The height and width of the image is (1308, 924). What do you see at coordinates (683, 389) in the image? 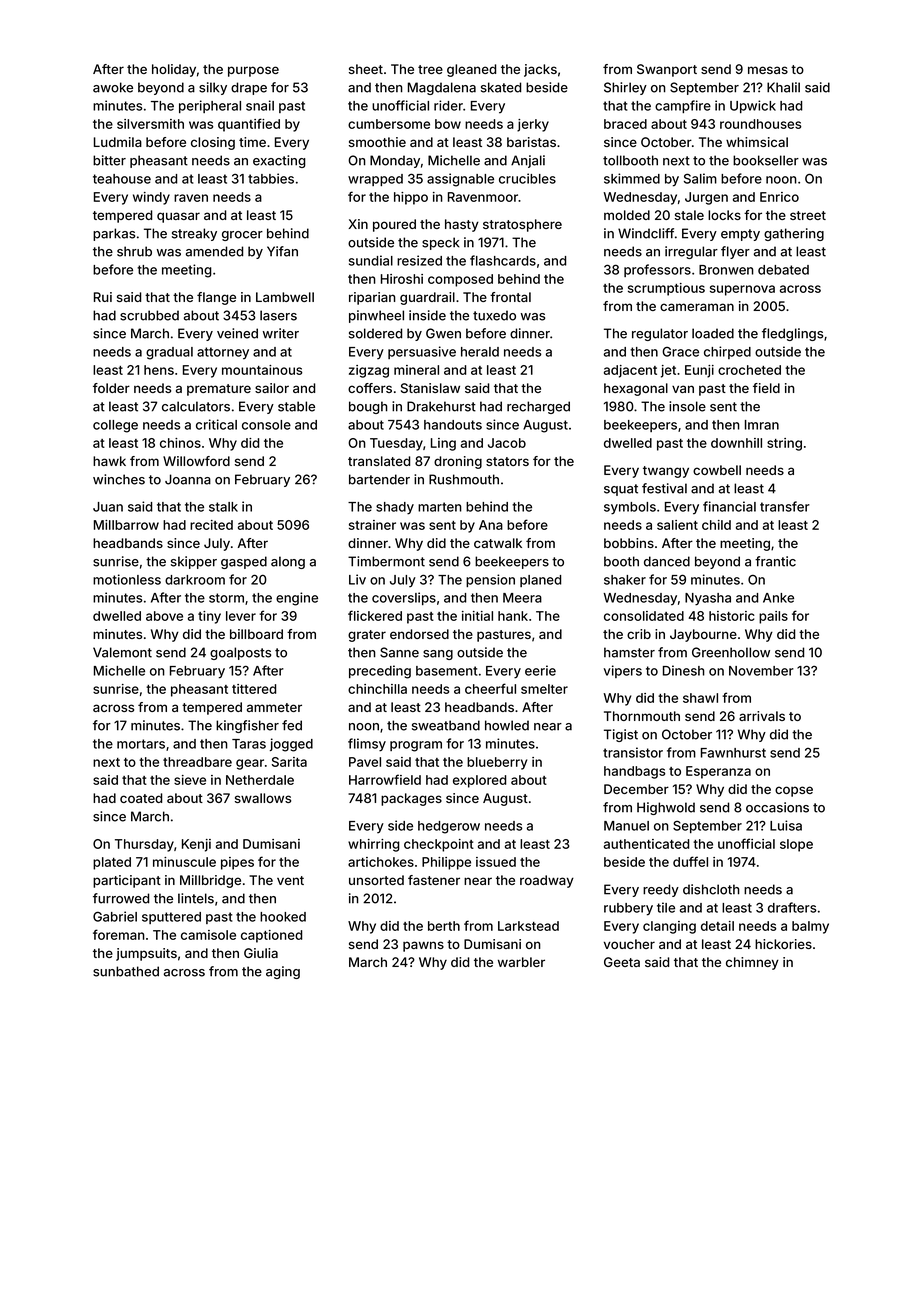
I see `van` at bounding box center [683, 389].
